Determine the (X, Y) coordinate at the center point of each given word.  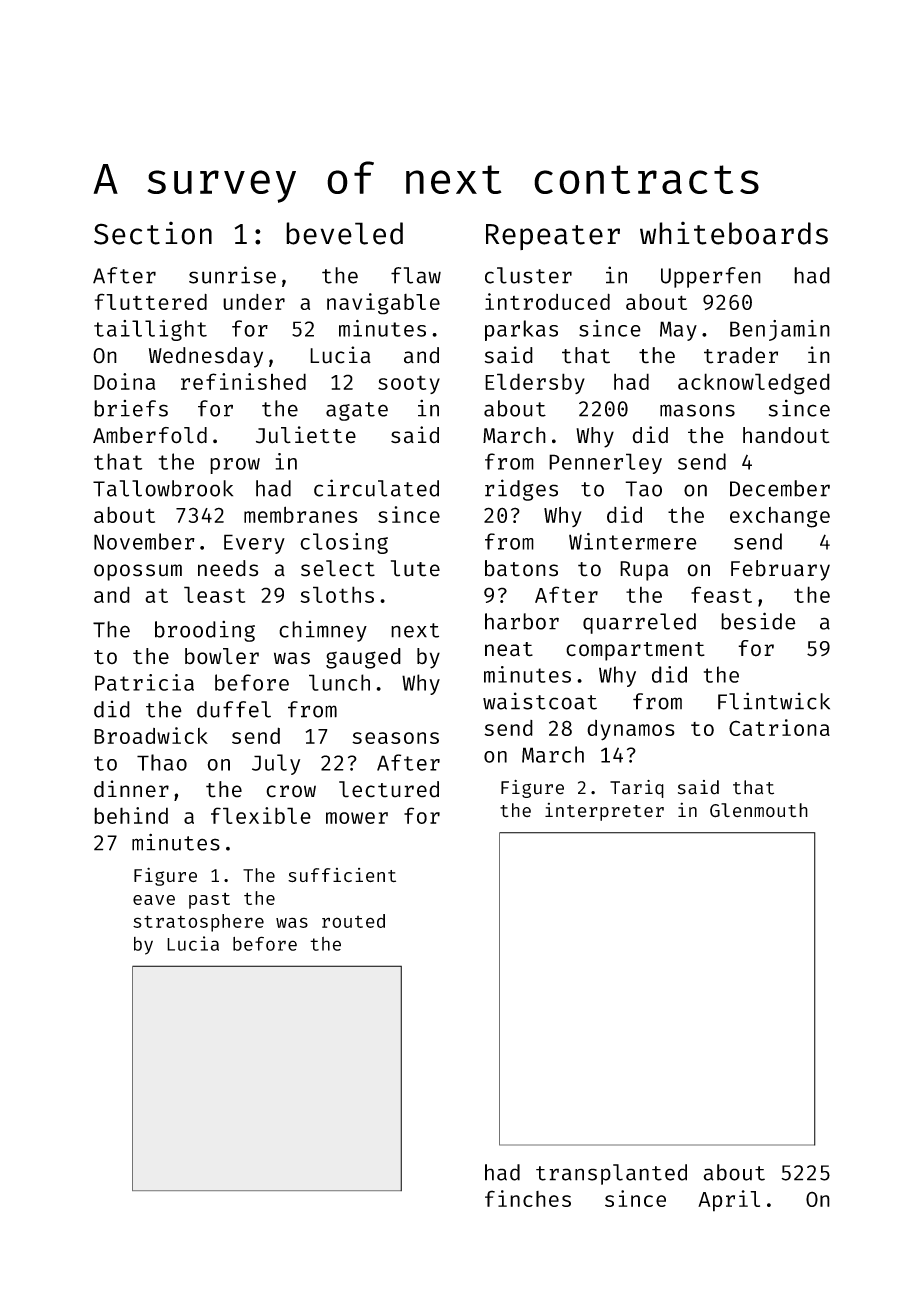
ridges (521, 490)
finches (528, 1198)
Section (153, 233)
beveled (344, 233)
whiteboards (734, 233)
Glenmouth (759, 810)
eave (154, 900)
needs (228, 568)
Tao (643, 489)
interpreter (604, 812)
